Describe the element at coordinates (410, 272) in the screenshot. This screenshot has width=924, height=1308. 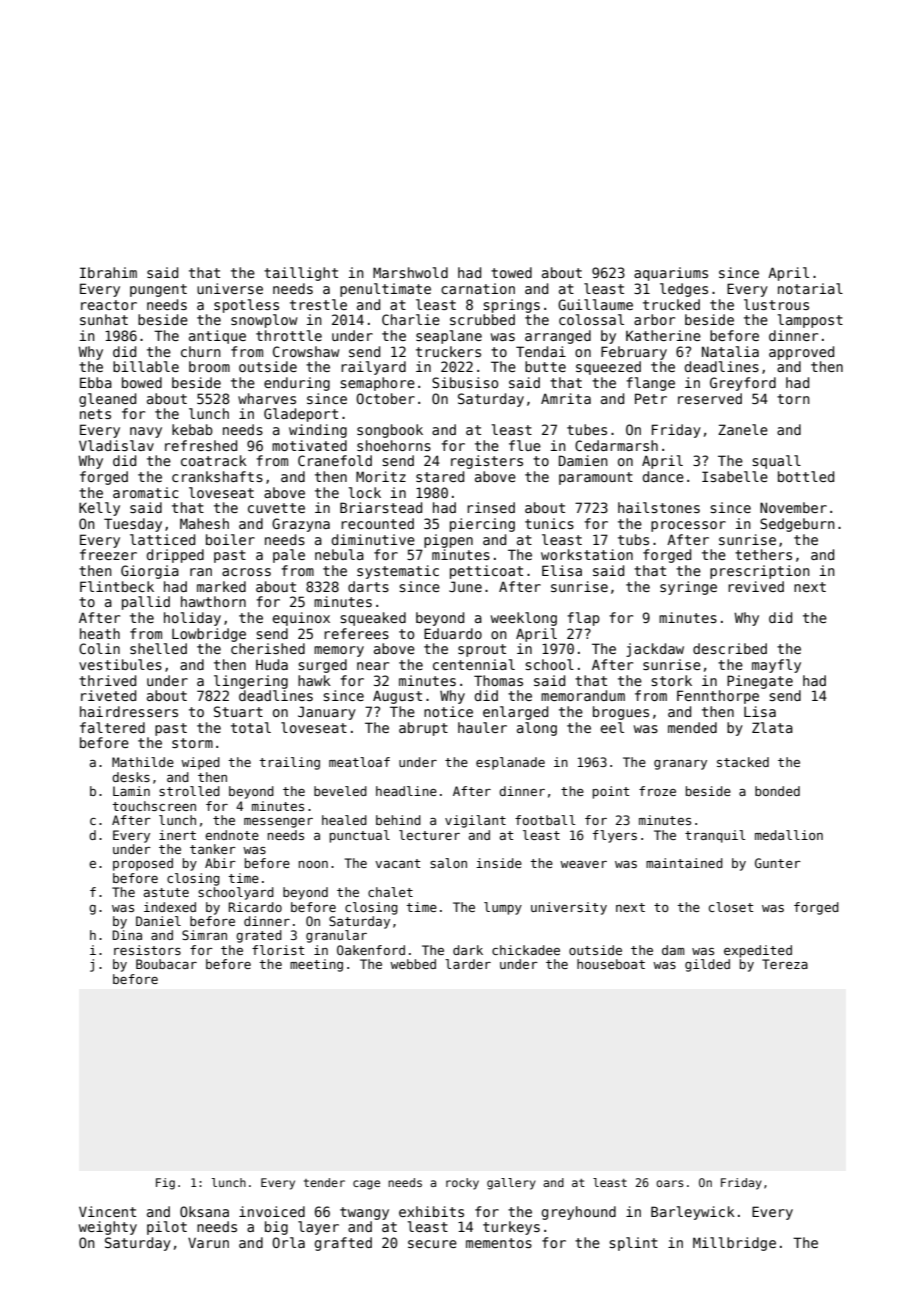
I see `Marshwold` at that location.
